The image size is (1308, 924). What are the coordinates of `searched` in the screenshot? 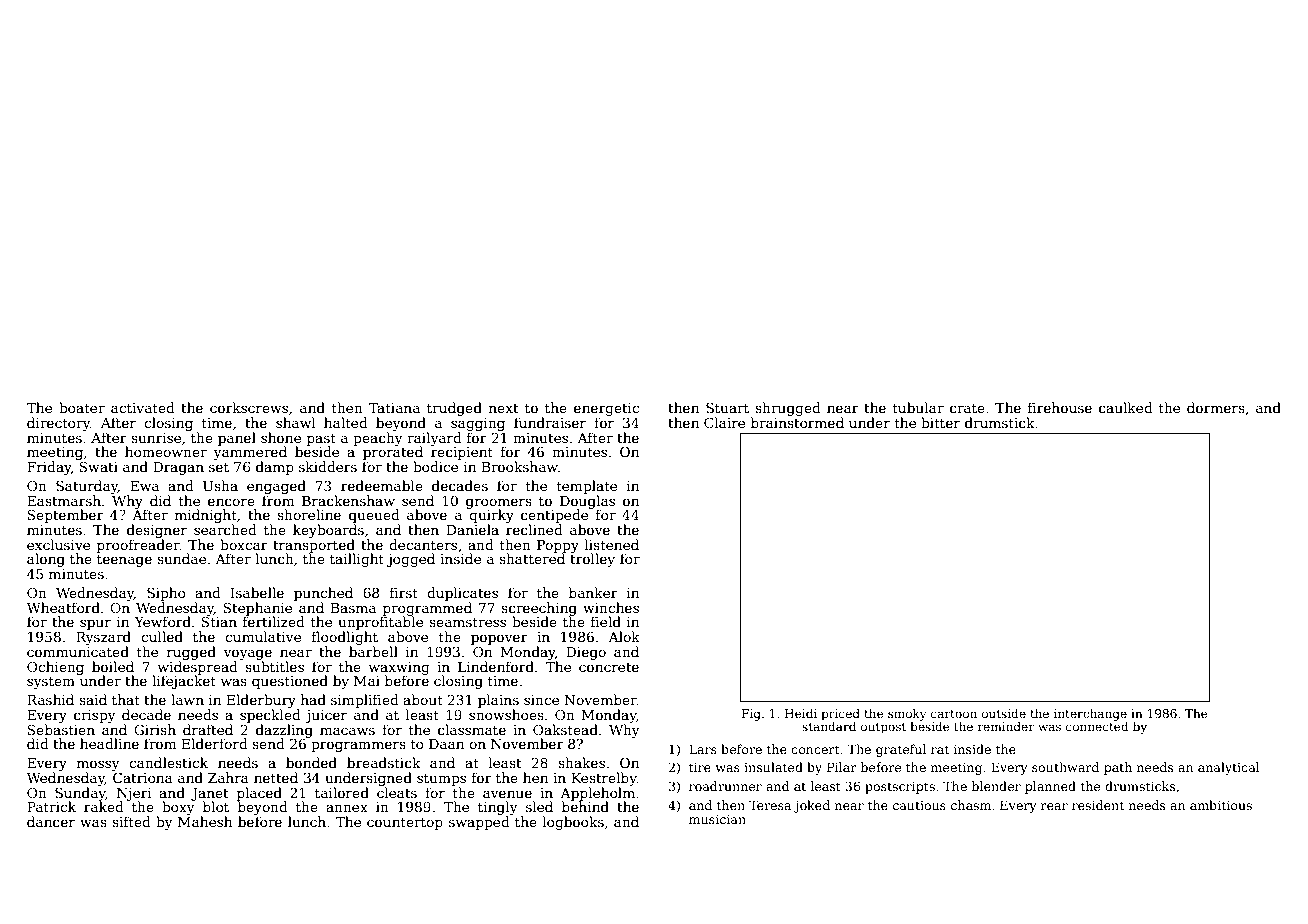 It's located at (225, 529).
